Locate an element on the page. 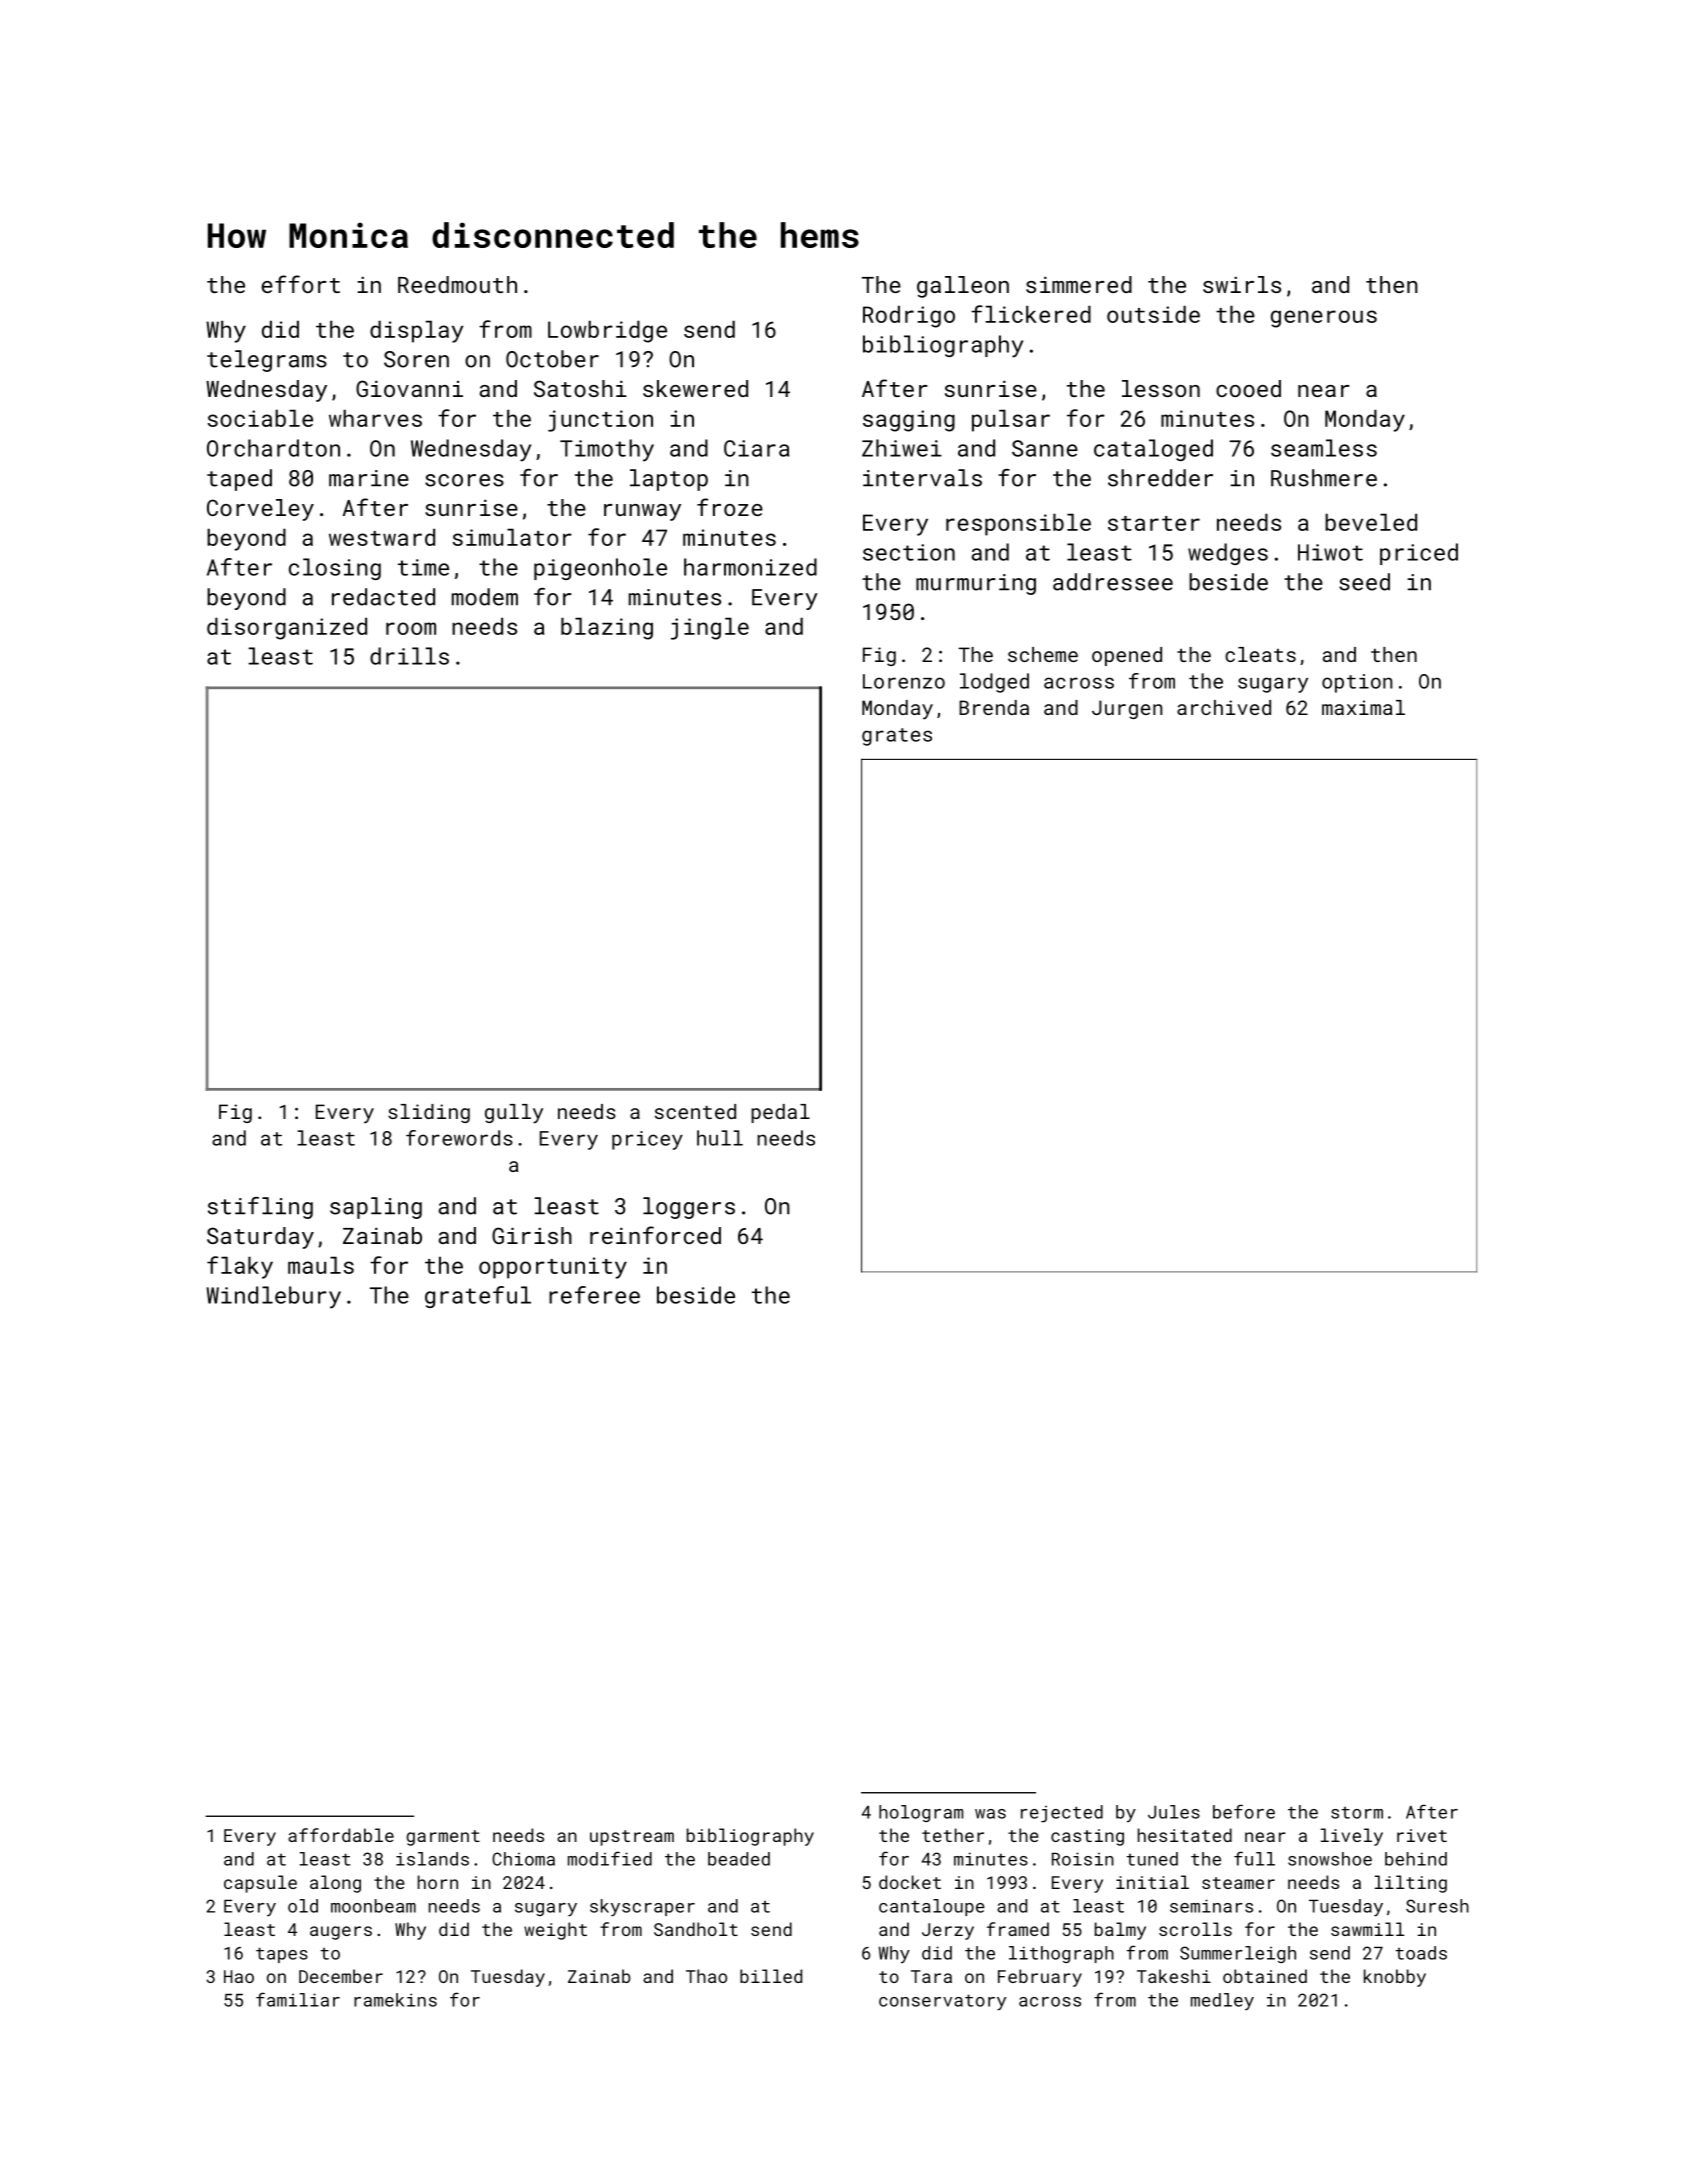 Image resolution: width=1683 pixels, height=2178 pixels. Windlebury is located at coordinates (273, 1297).
